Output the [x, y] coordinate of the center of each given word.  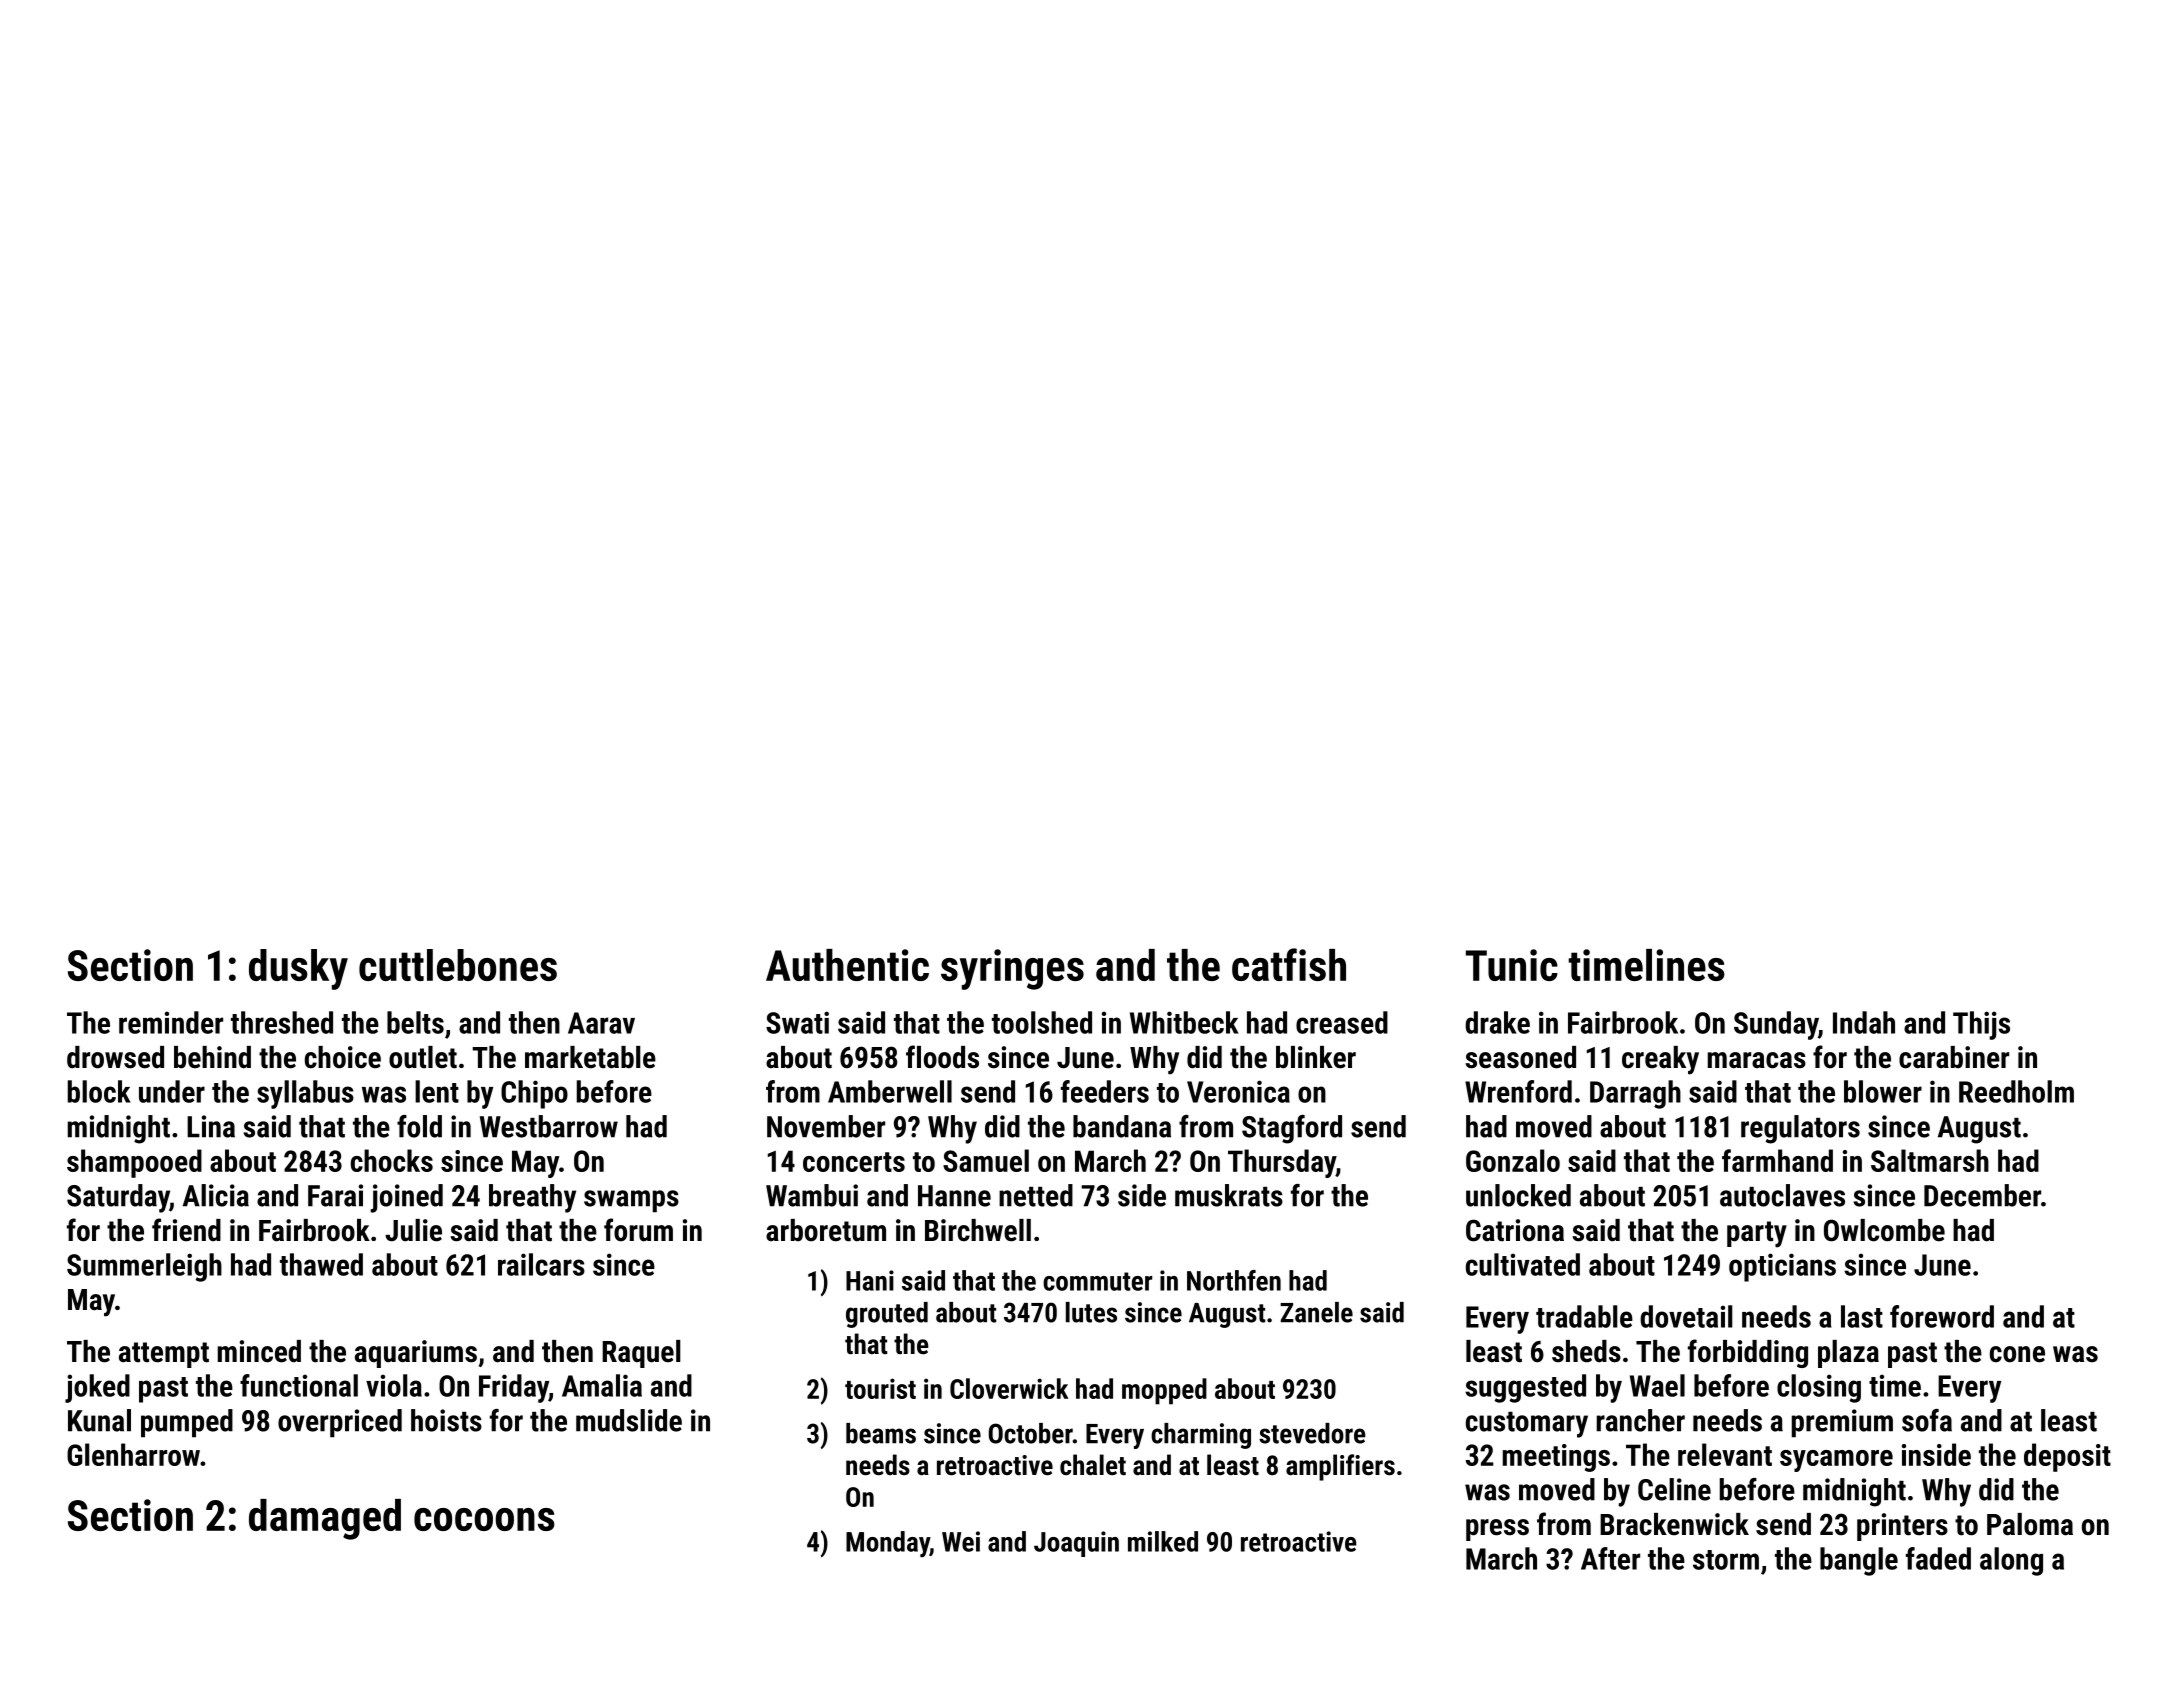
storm [1726, 1560]
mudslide [629, 1420]
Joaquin [1076, 1544]
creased [1342, 1022]
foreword [1942, 1316]
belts [415, 1022]
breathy [532, 1198]
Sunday [1776, 1025]
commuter [1097, 1281]
